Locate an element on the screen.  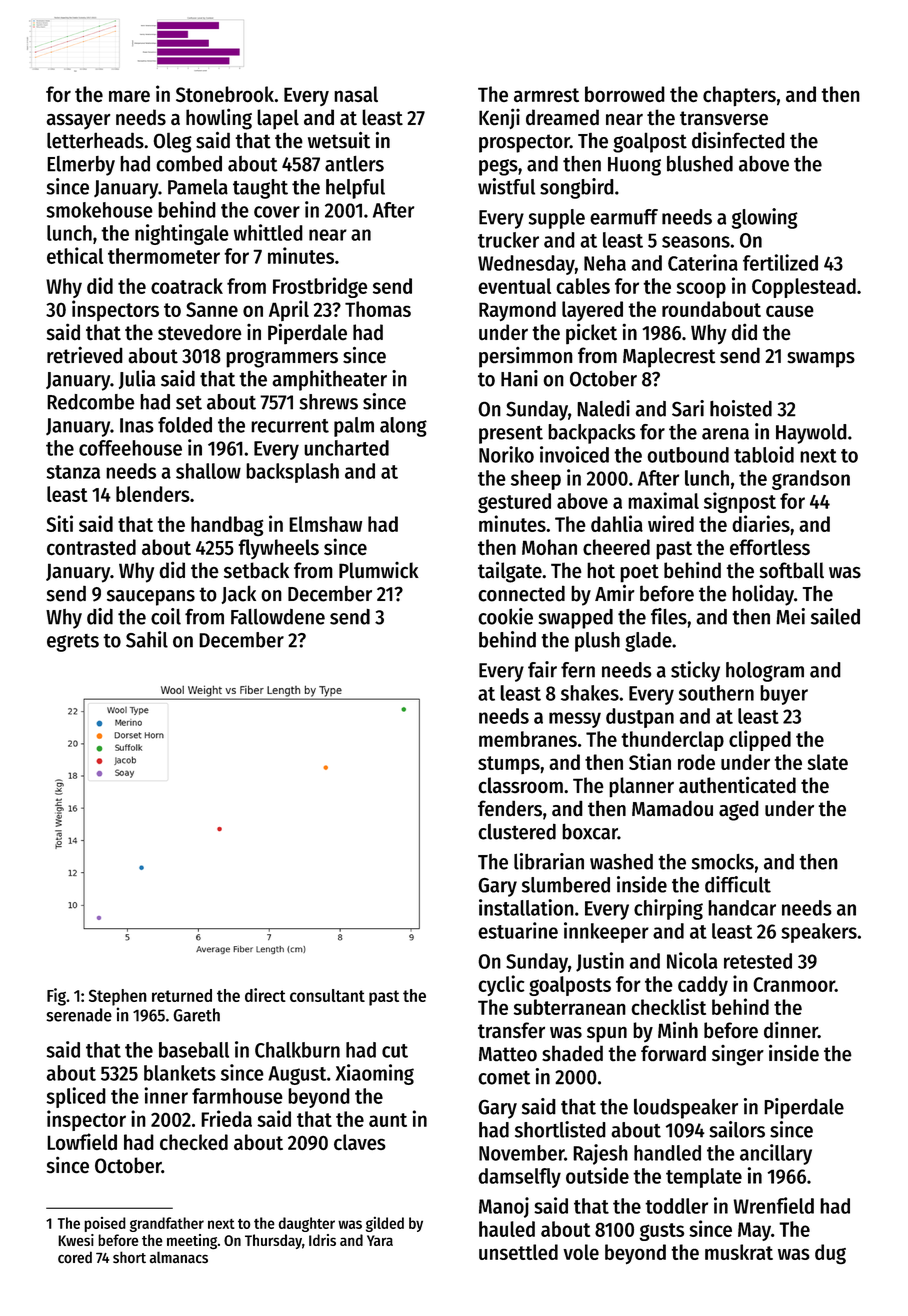
clustered is located at coordinates (517, 831).
